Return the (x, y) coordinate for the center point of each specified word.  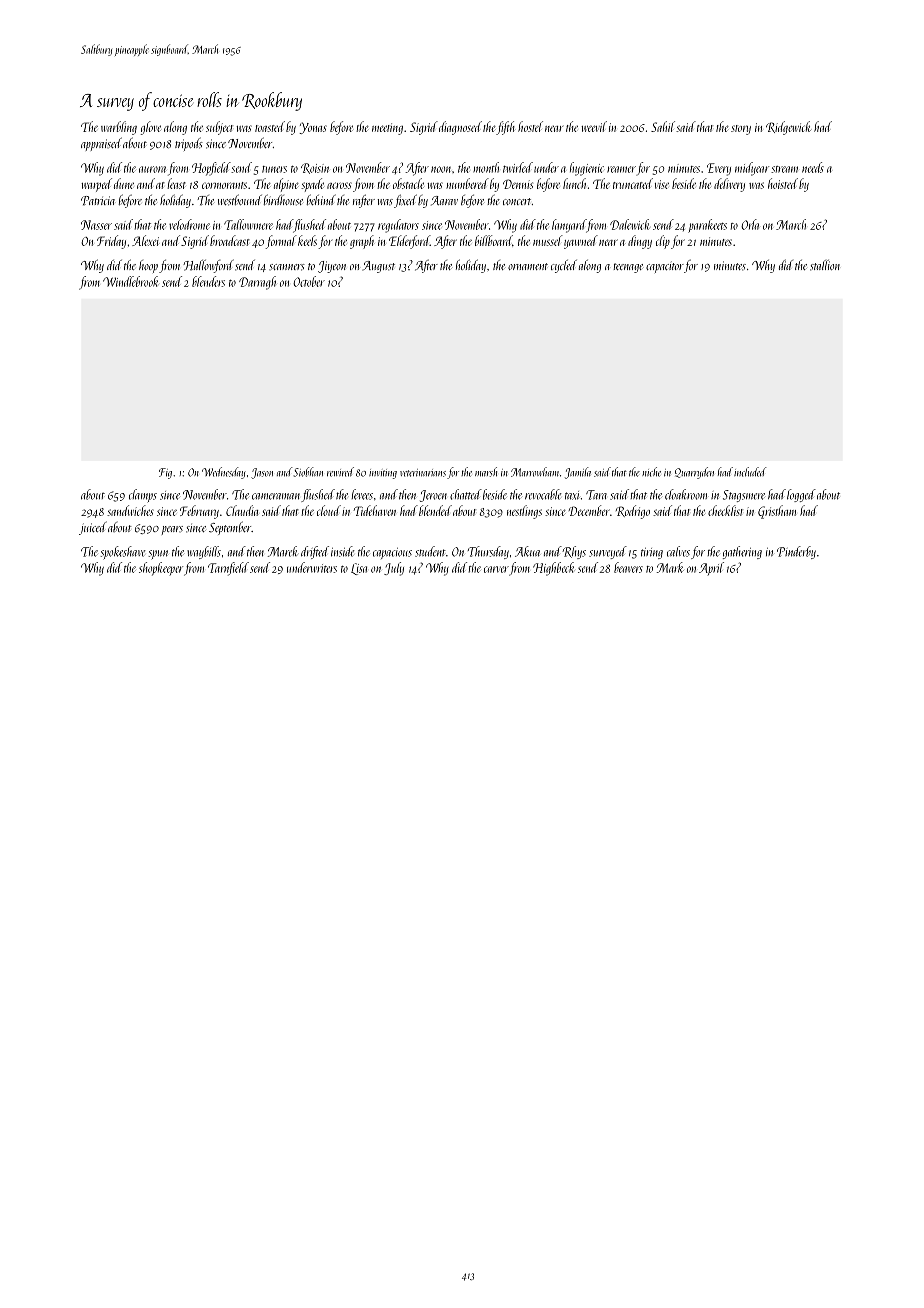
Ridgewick (788, 128)
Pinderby (796, 552)
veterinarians (423, 473)
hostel (530, 126)
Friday (111, 242)
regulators (398, 226)
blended (435, 510)
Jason (262, 473)
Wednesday (224, 473)
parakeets (707, 226)
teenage (628, 268)
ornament (528, 266)
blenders (208, 281)
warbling (119, 128)
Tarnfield (228, 569)
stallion (825, 265)
